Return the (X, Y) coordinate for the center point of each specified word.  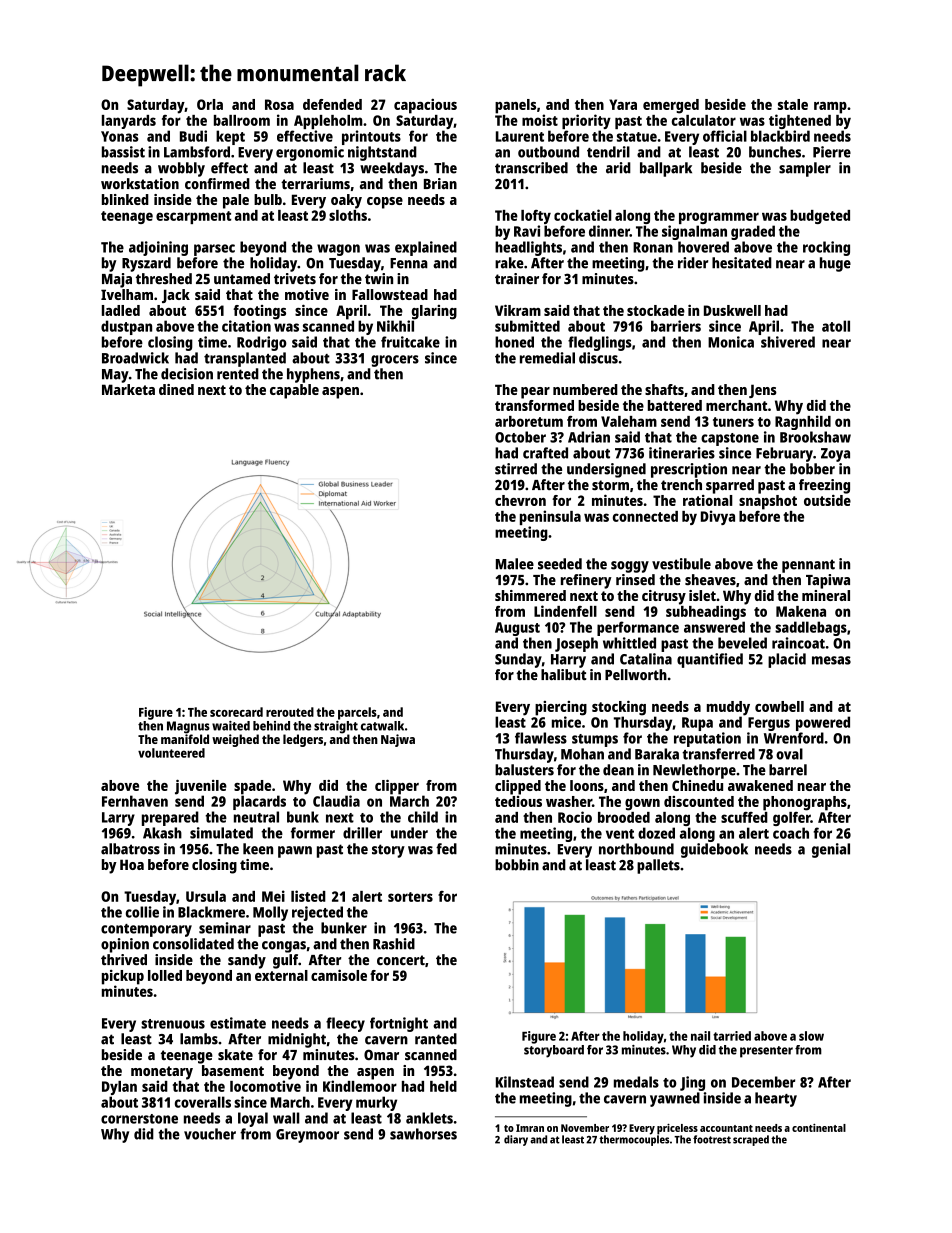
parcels (357, 713)
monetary (162, 1073)
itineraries (682, 453)
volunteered (171, 753)
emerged (671, 106)
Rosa (279, 104)
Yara (623, 104)
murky (376, 1103)
